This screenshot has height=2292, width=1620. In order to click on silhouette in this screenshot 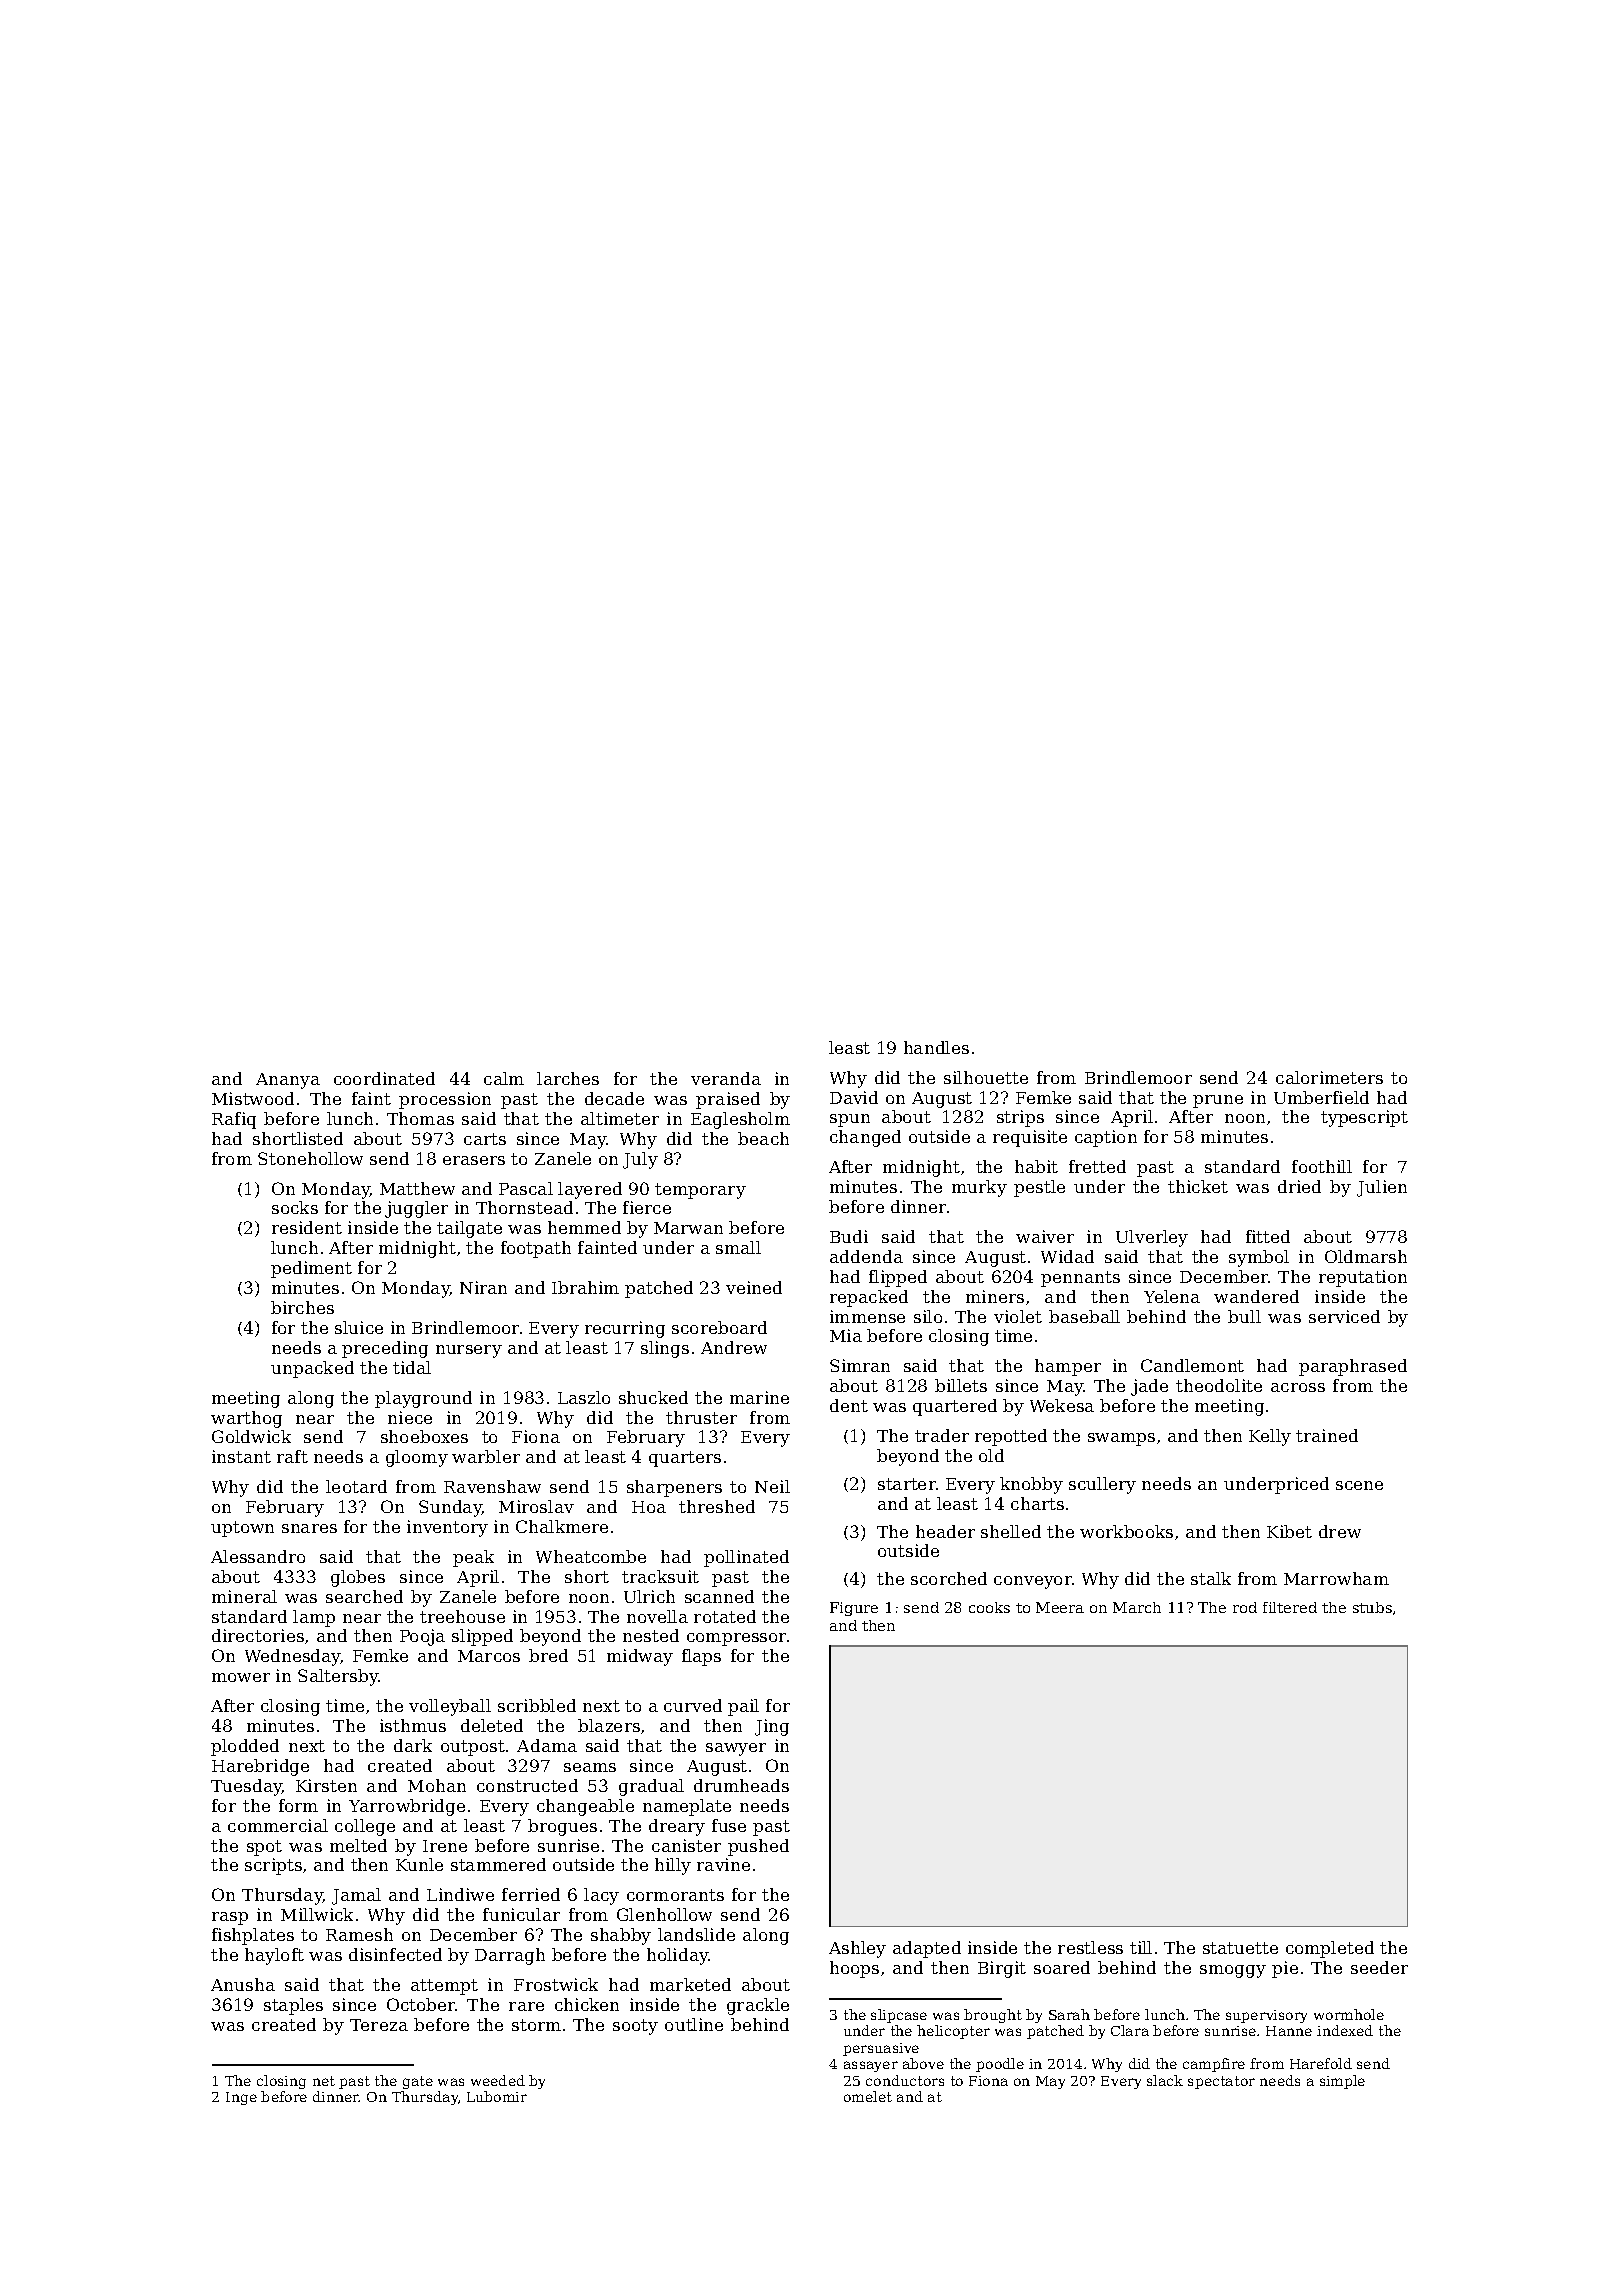, I will do `click(986, 1077)`.
